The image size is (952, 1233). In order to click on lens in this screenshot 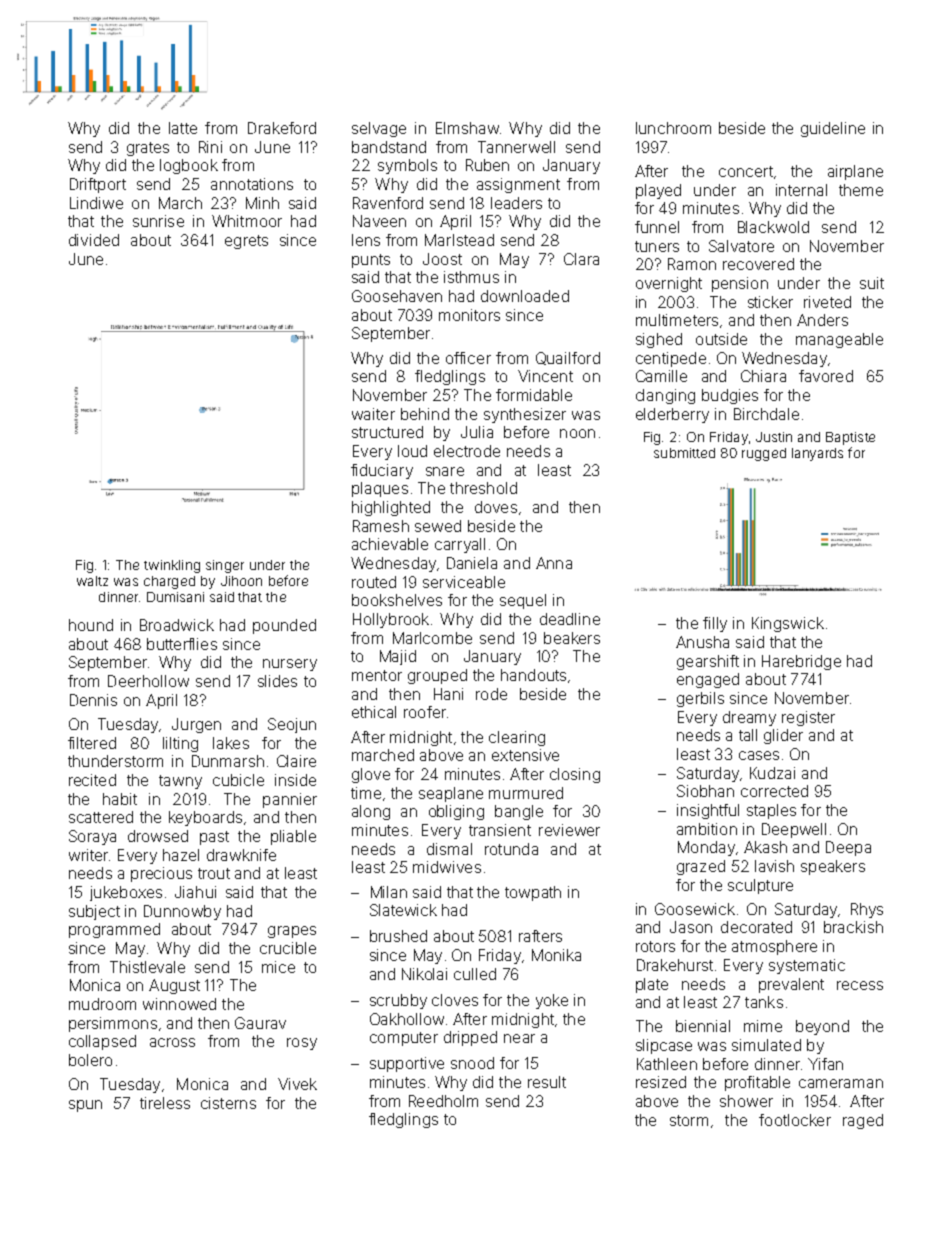, I will do `click(366, 240)`.
